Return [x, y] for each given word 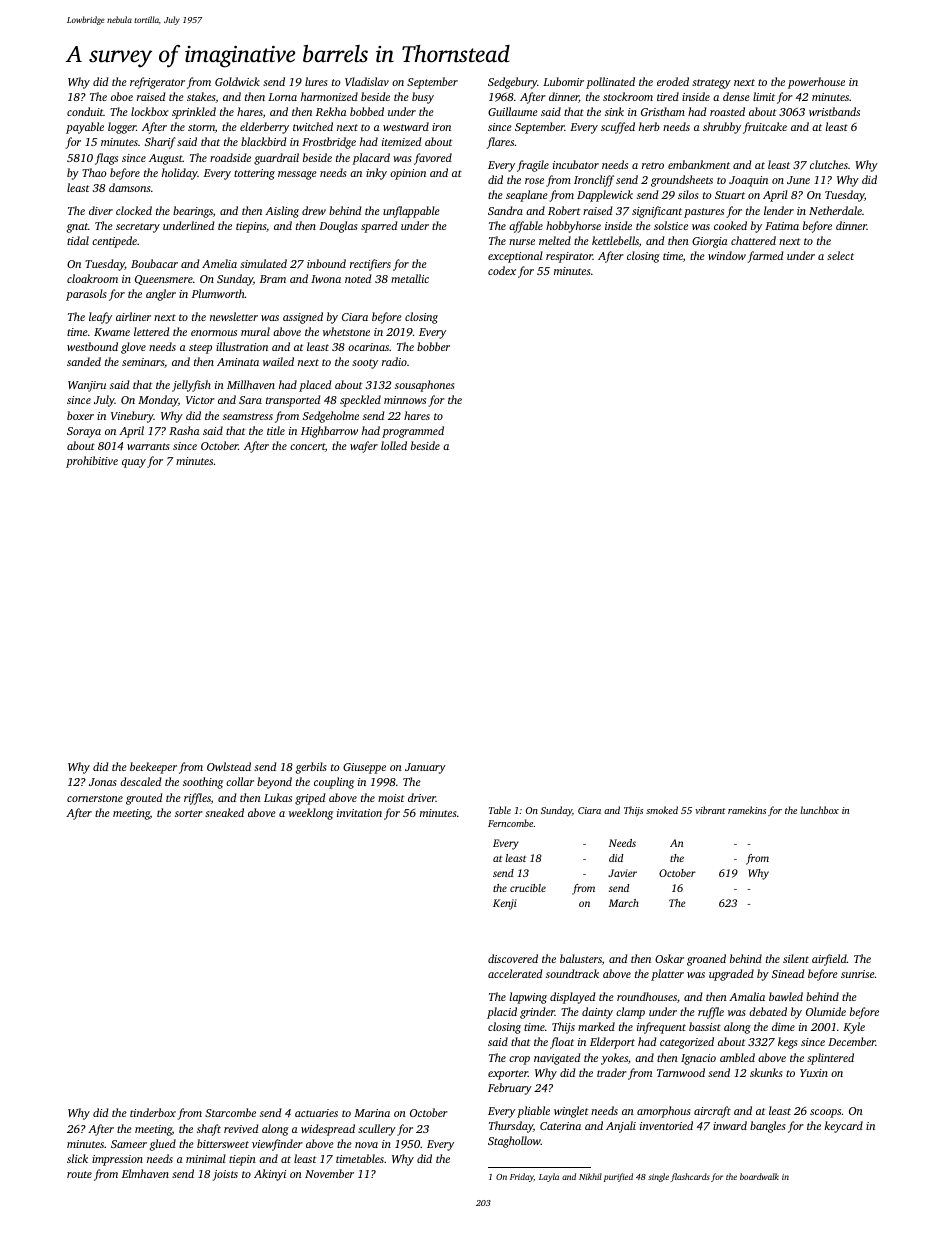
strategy [711, 84]
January [425, 768]
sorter [189, 813]
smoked [662, 810]
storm [201, 127]
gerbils [311, 768]
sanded [84, 361]
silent [796, 958]
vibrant [710, 810]
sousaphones [425, 386]
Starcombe [230, 1112]
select [840, 255]
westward [406, 126]
